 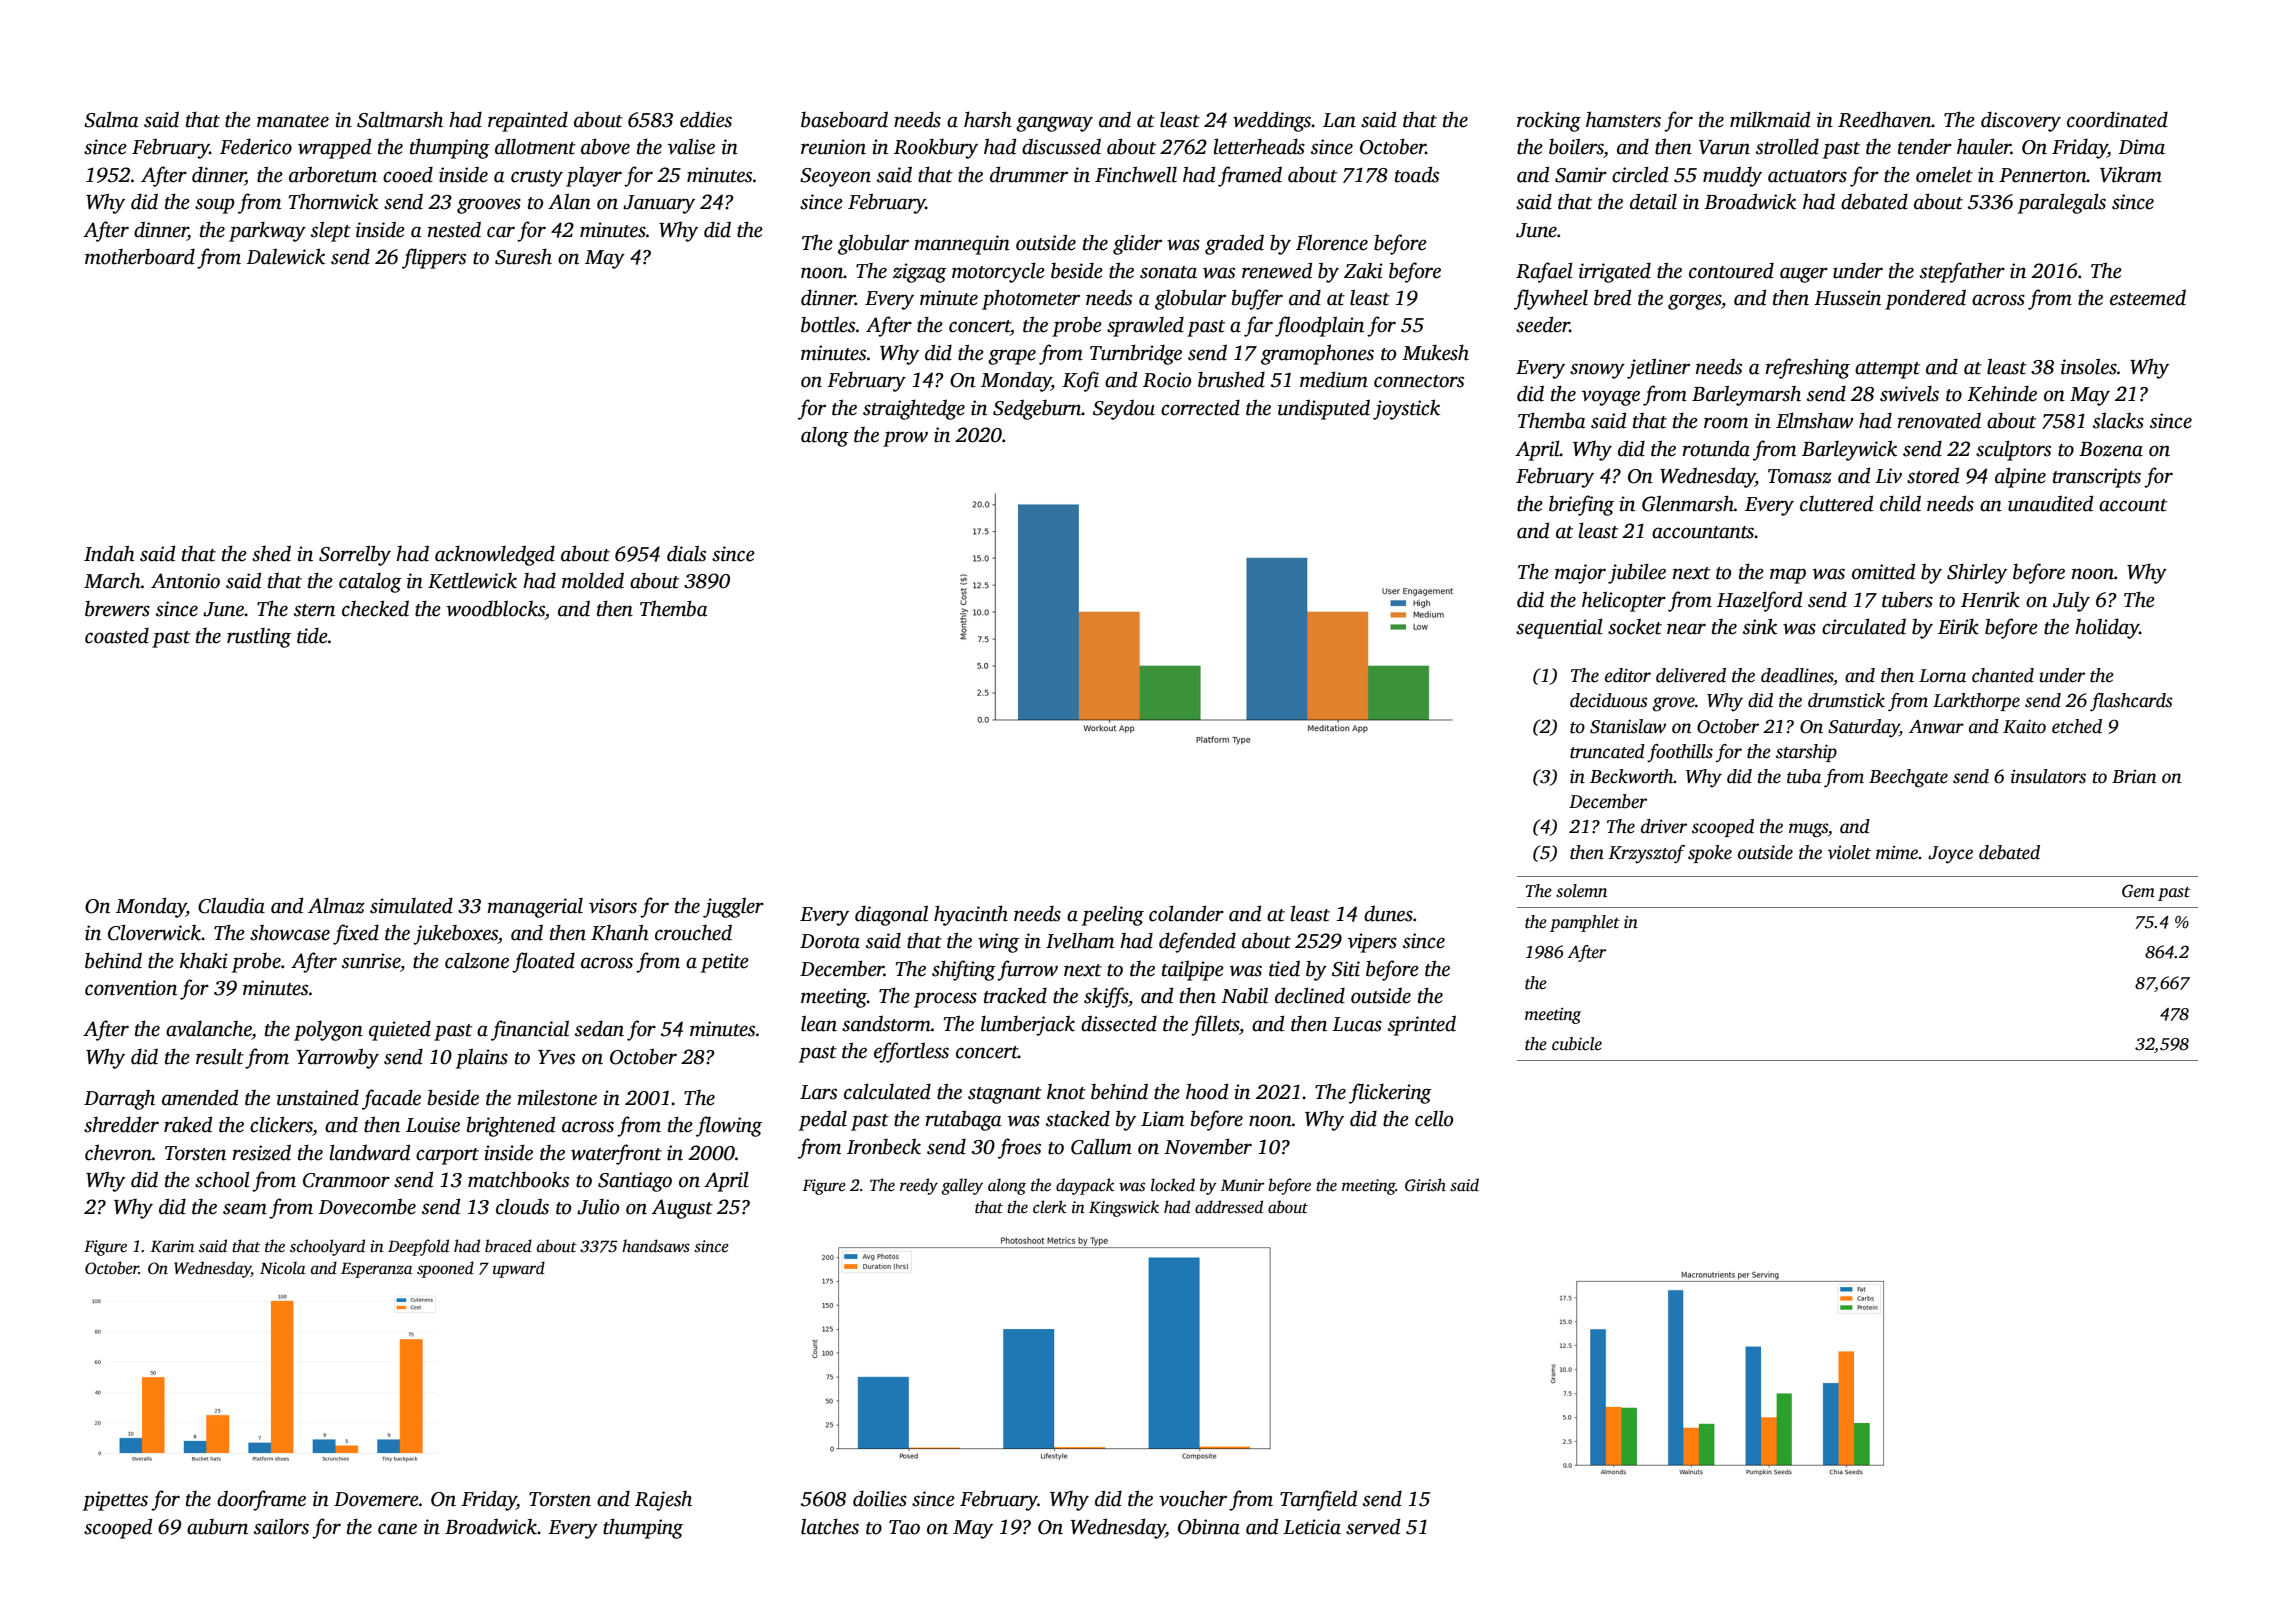 What do you see at coordinates (172, 1246) in the document?
I see `Karim` at bounding box center [172, 1246].
